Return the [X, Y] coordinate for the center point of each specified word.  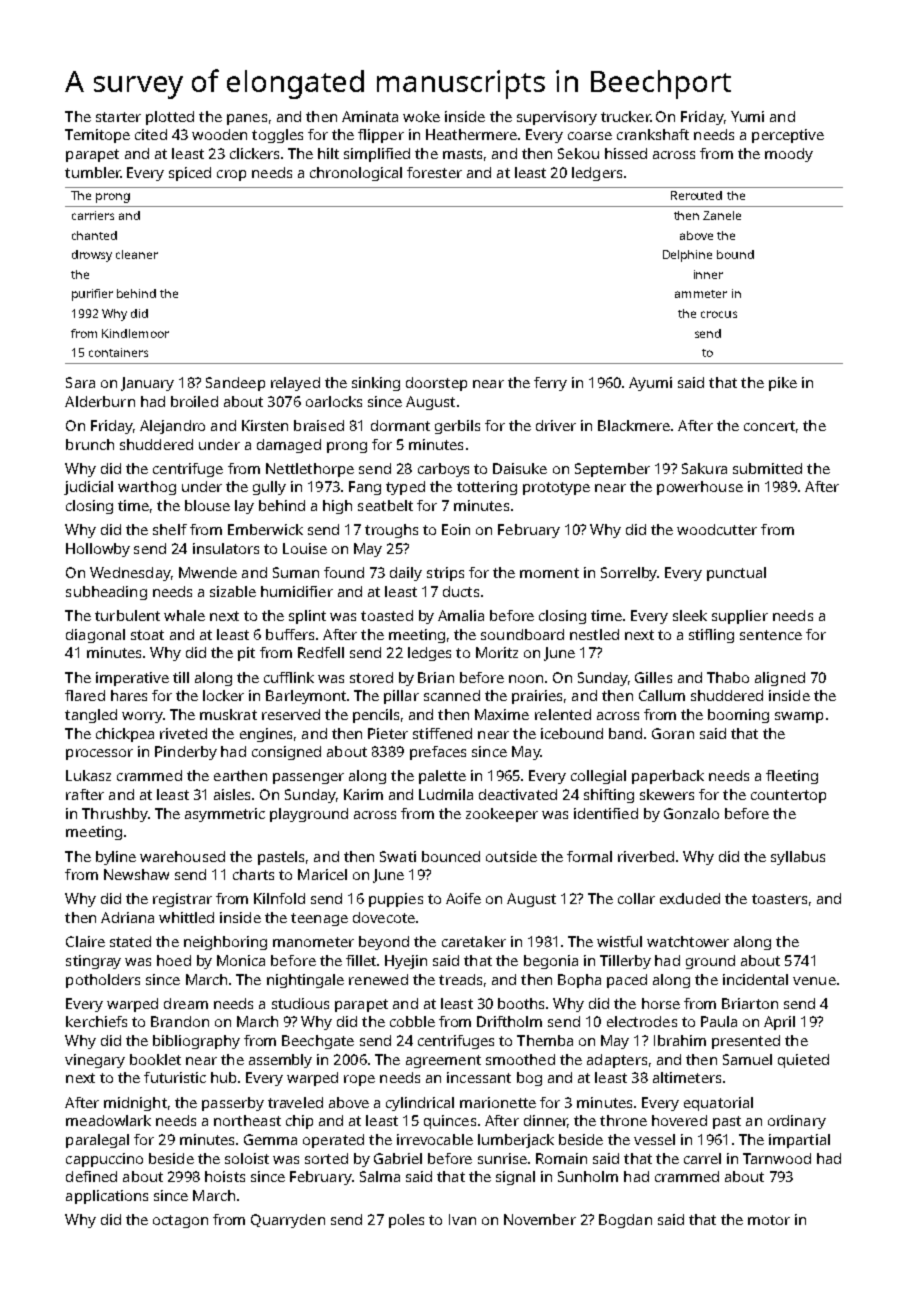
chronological [356, 174]
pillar [401, 697]
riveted [183, 733]
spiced [190, 174]
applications [107, 1197]
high [337, 507]
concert [769, 426]
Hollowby [98, 550]
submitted [767, 468]
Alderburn [100, 401]
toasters [779, 899]
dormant [400, 425]
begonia [551, 962]
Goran [673, 733]
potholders [103, 981]
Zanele [722, 215]
